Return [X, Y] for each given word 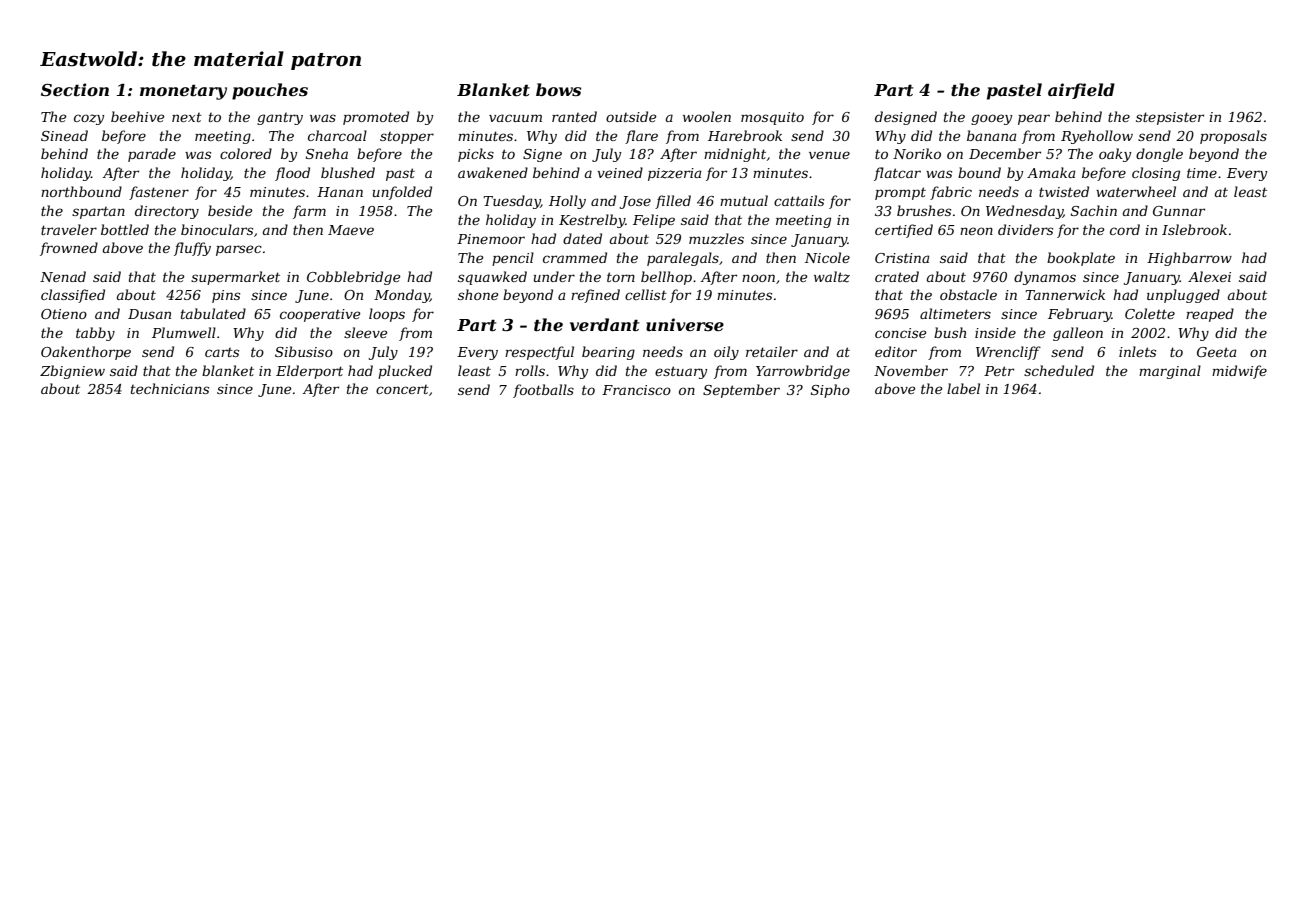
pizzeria [674, 174]
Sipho [830, 391]
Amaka [1051, 172]
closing [1156, 174]
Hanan [340, 192]
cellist [646, 294]
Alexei [1209, 276]
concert [402, 389]
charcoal [337, 135]
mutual [744, 200]
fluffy [192, 249]
